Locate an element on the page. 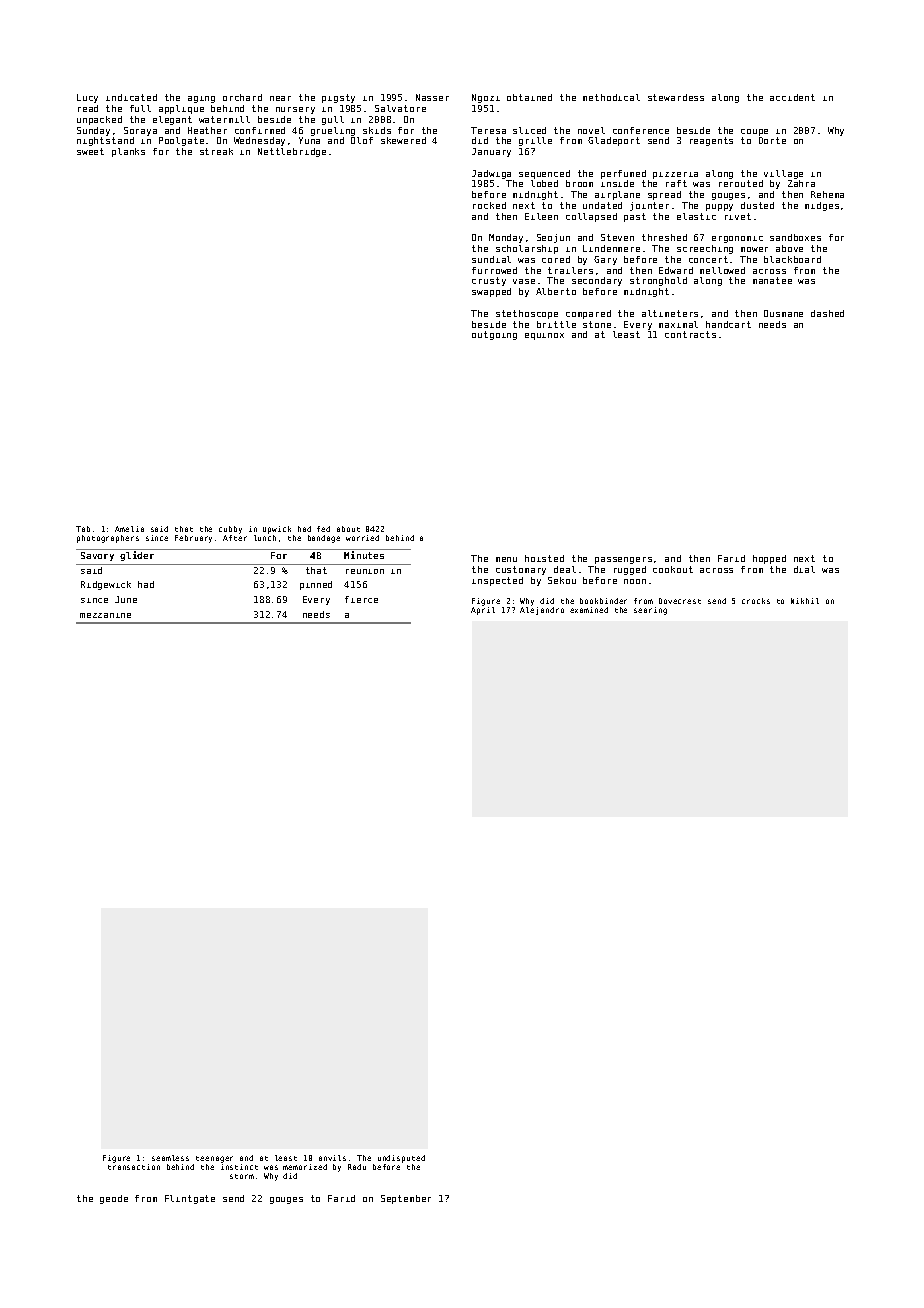  June is located at coordinates (126, 599).
